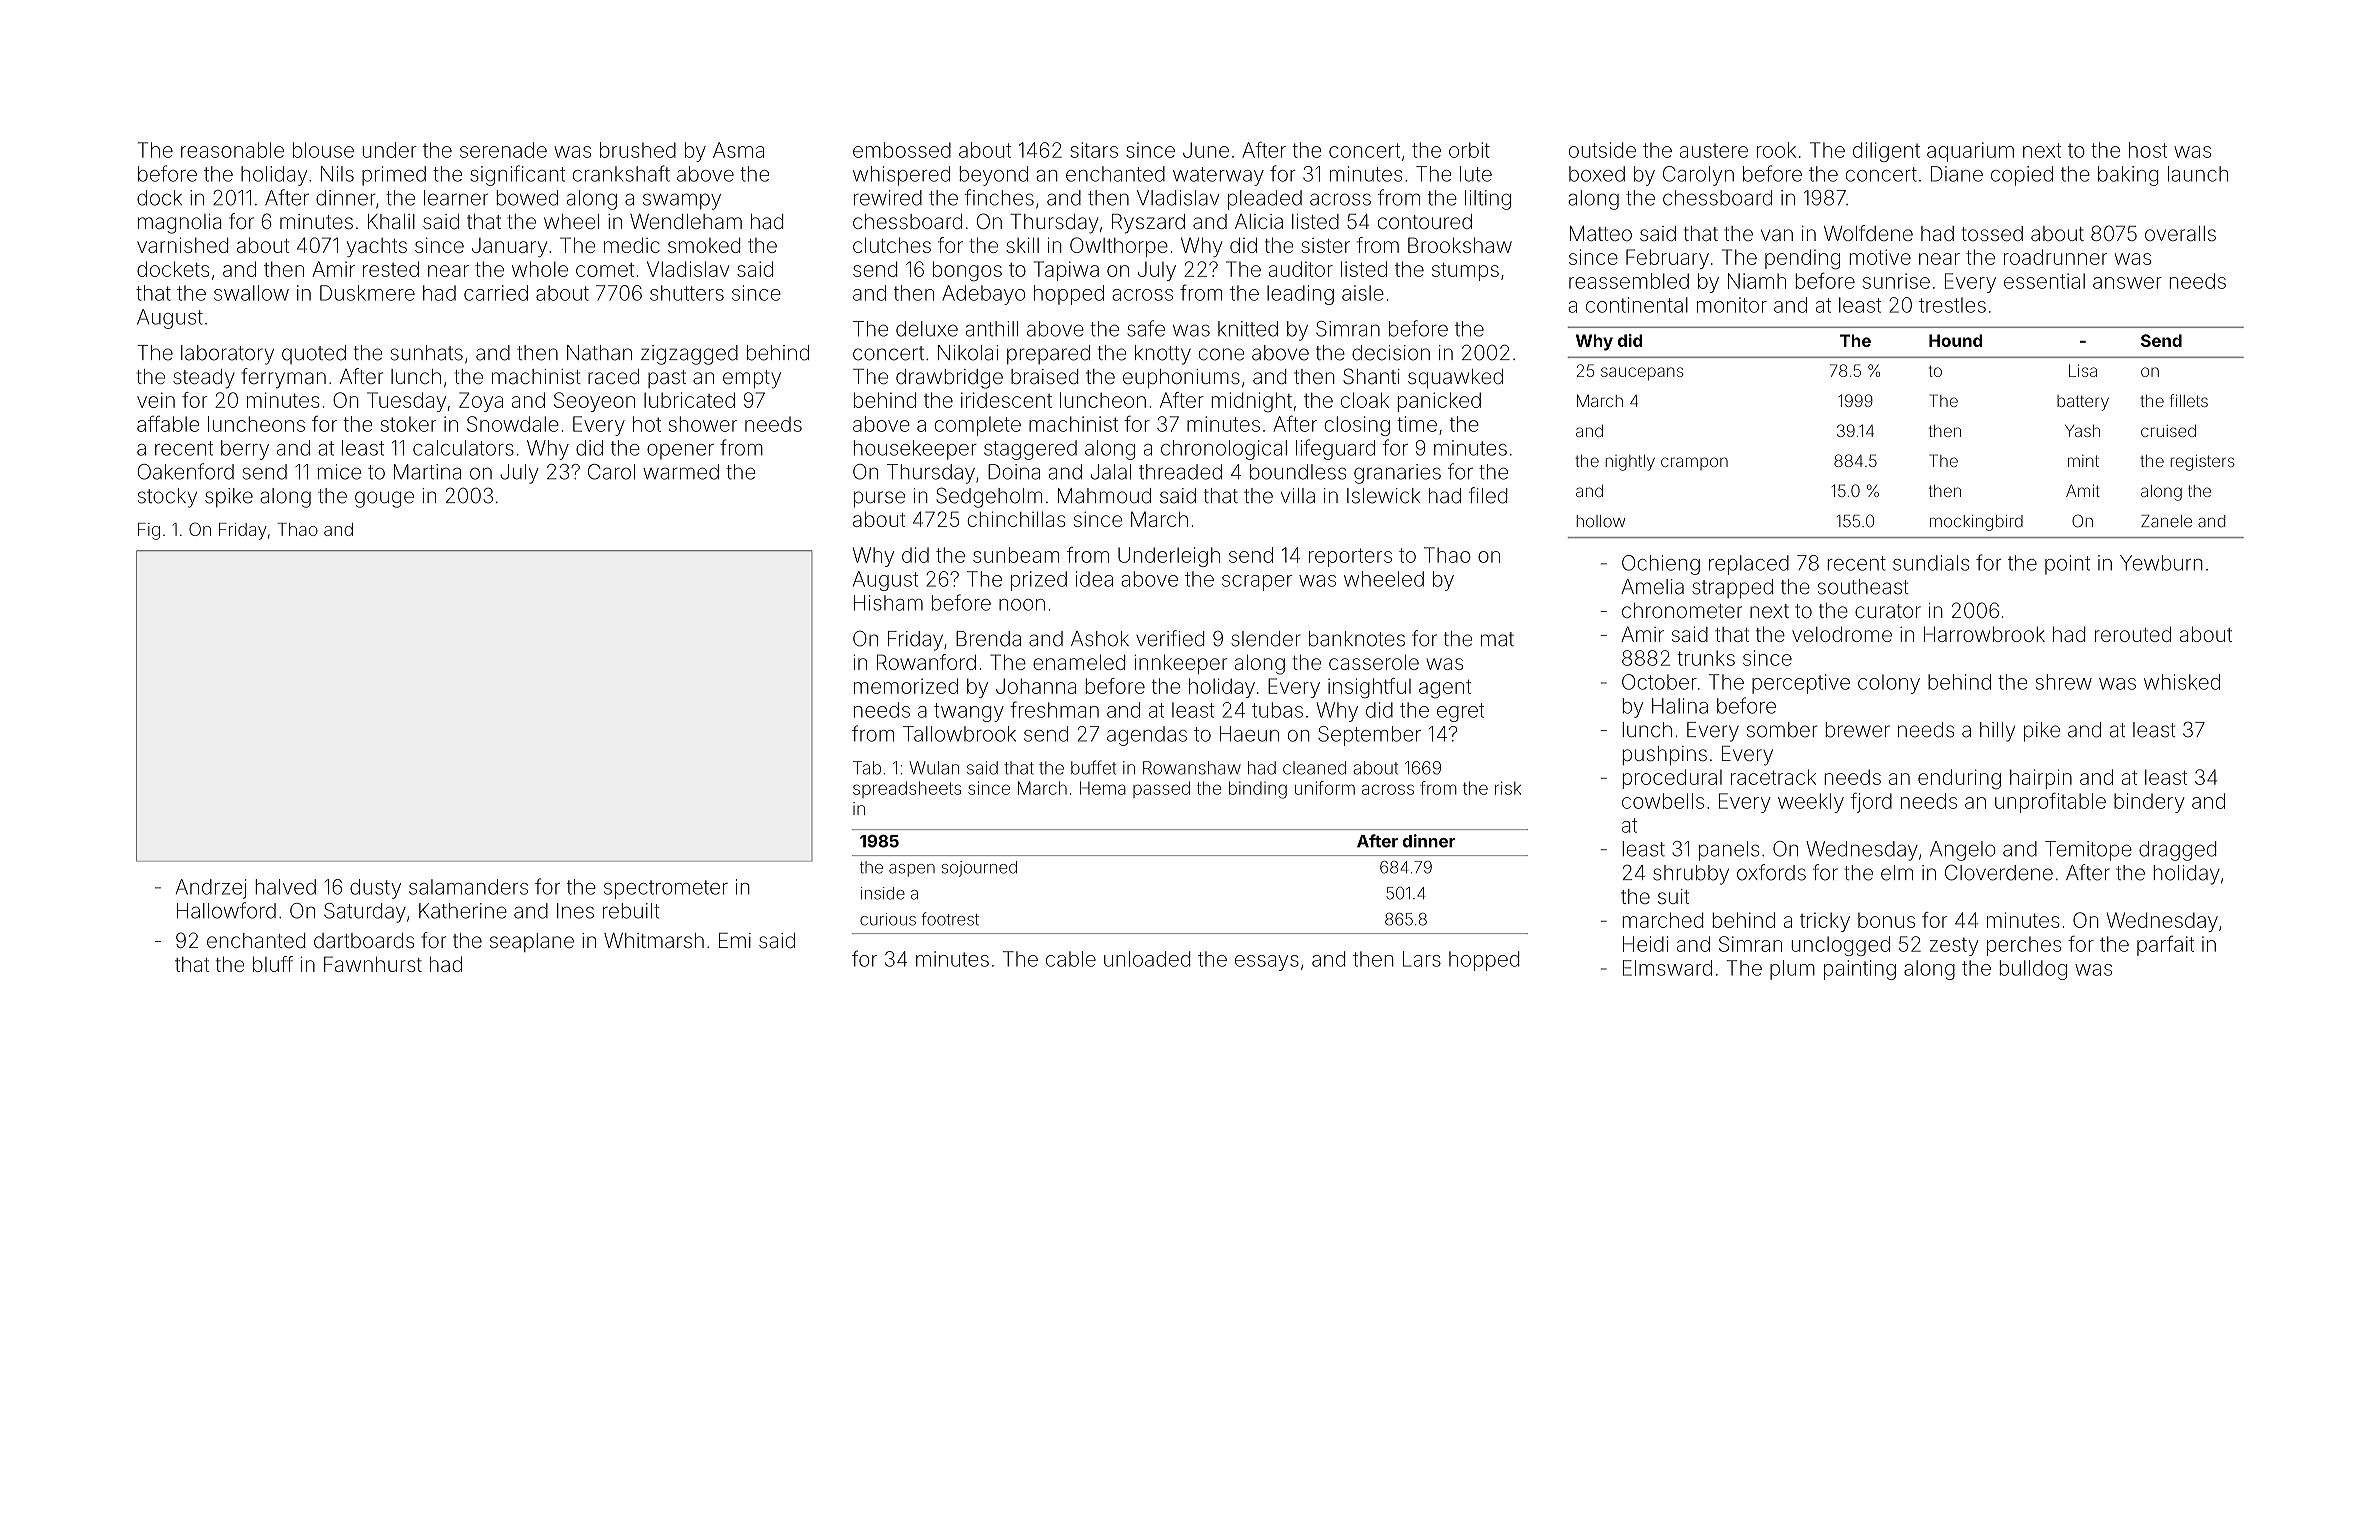 The image size is (2380, 1540). What do you see at coordinates (1093, 767) in the document?
I see `buffet` at bounding box center [1093, 767].
